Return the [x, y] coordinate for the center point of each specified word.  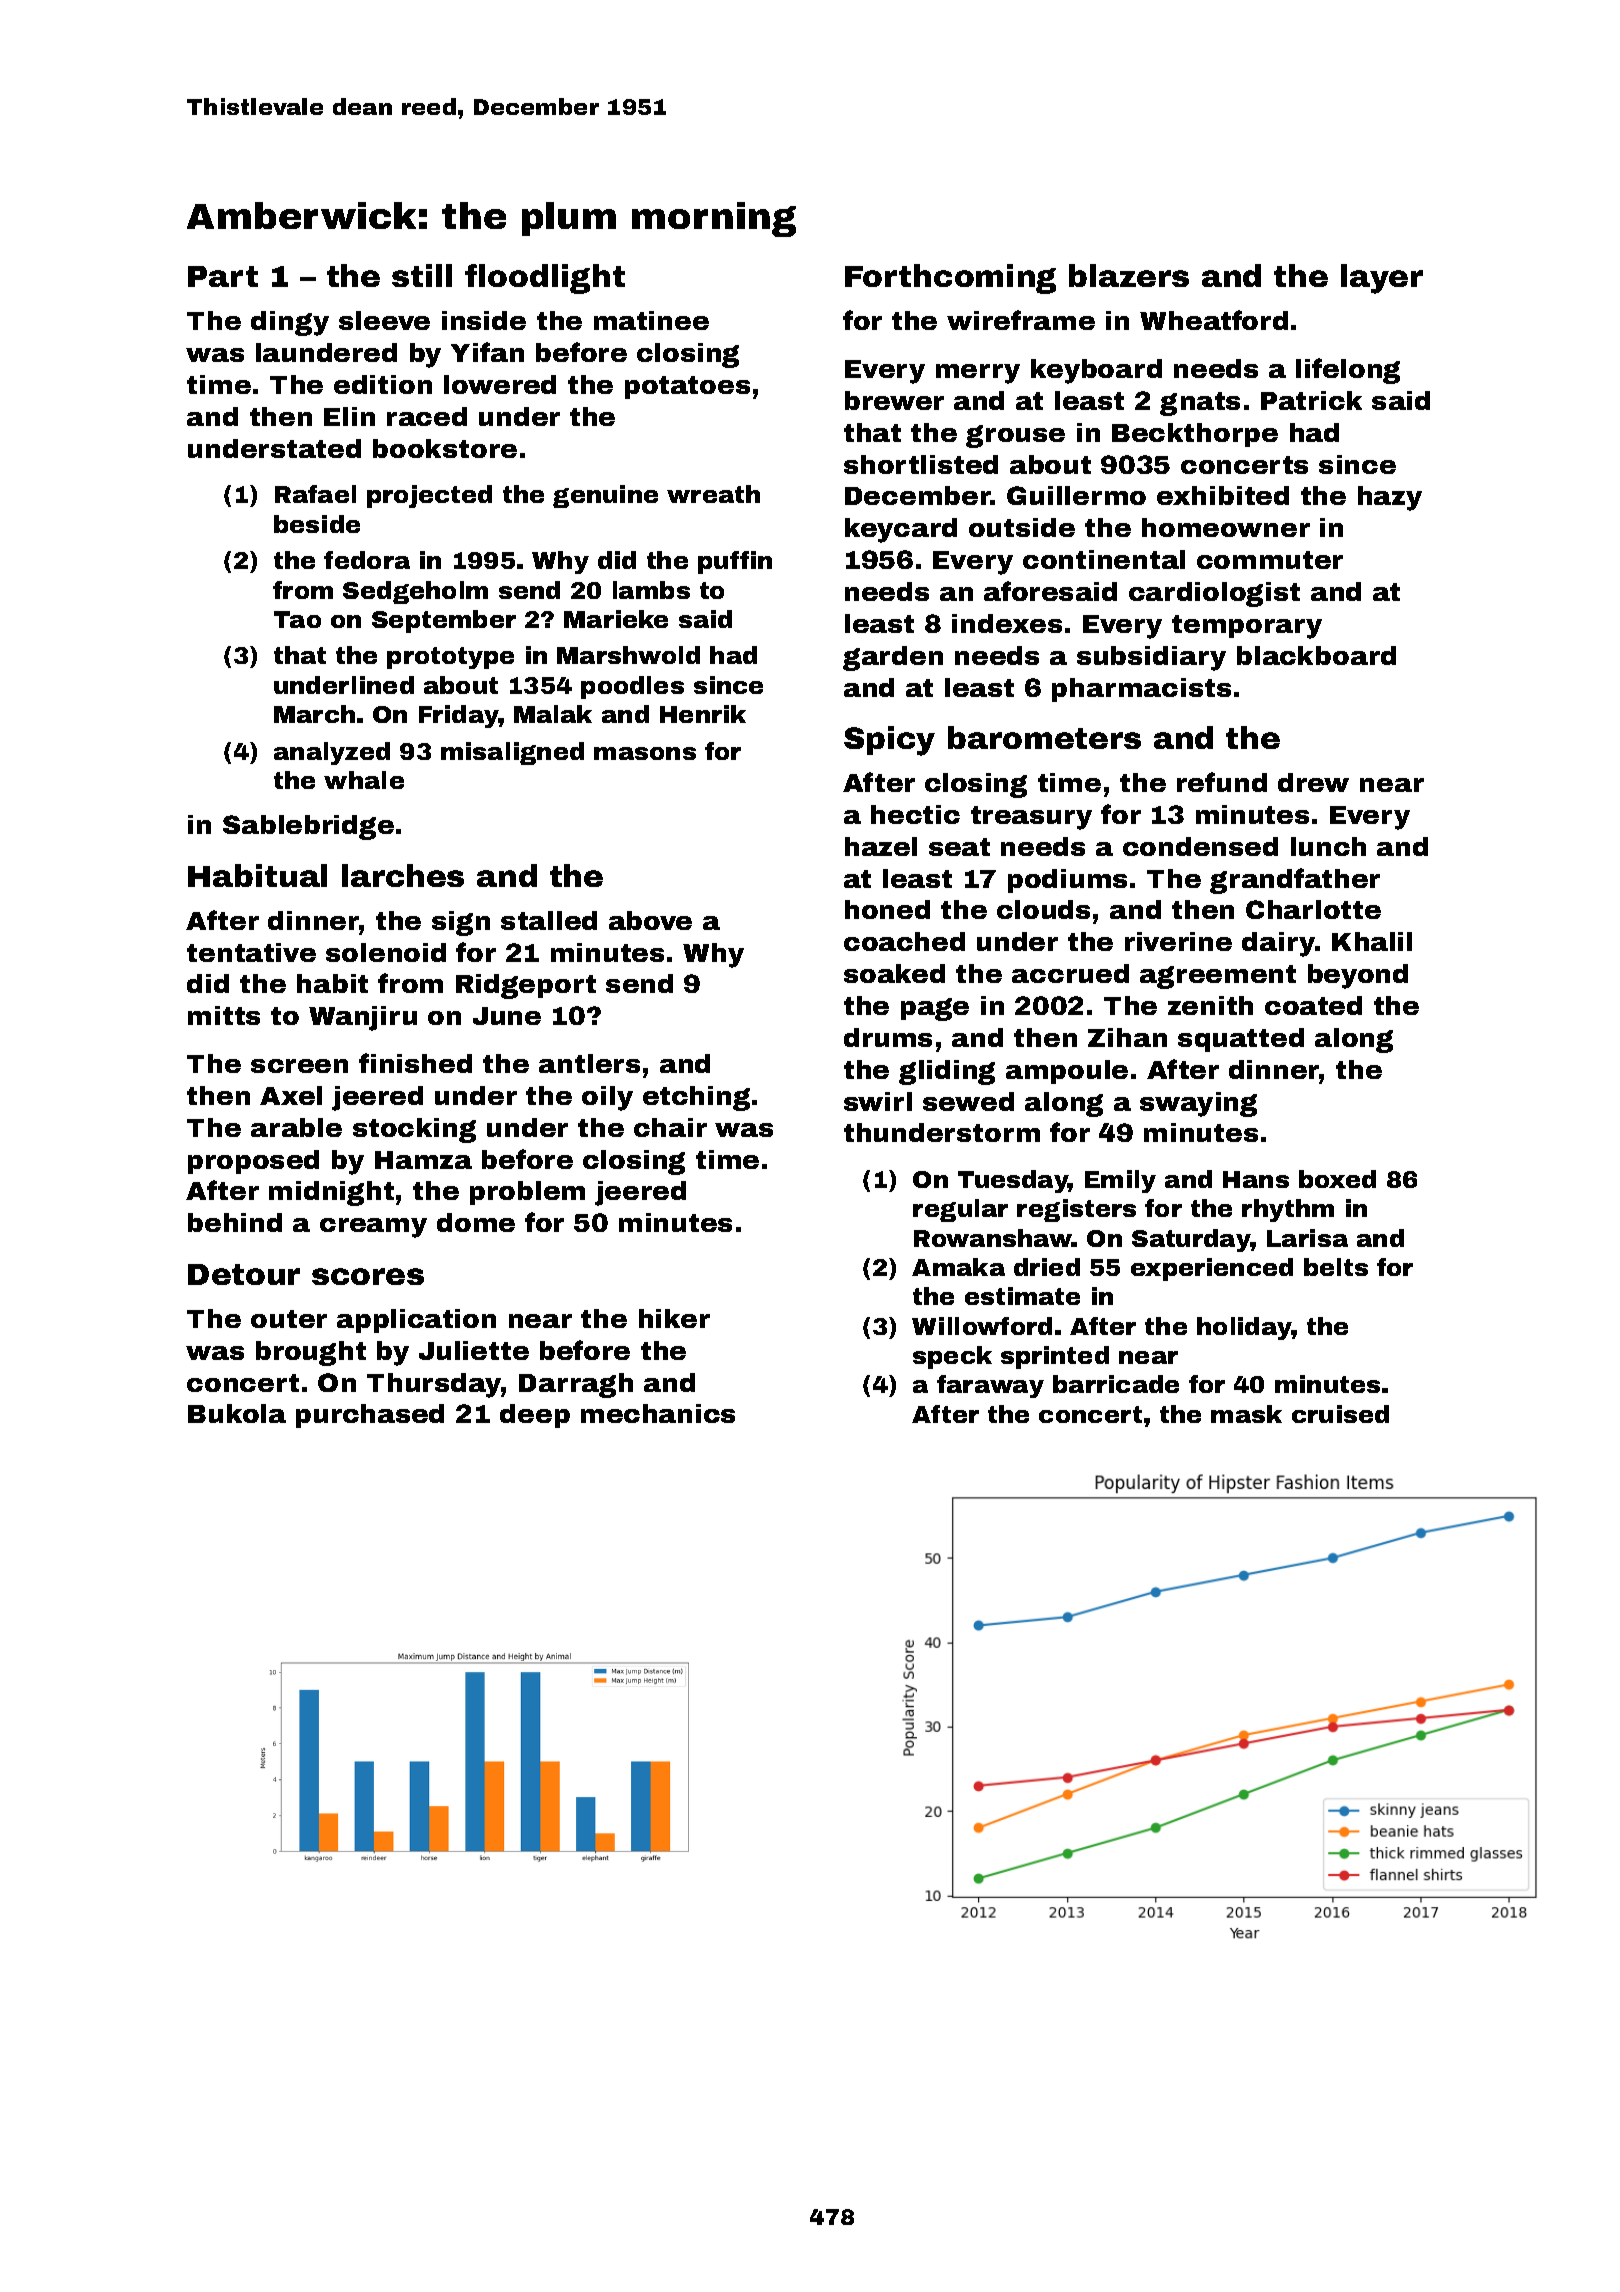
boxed [1337, 1179]
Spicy [889, 741]
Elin [349, 416]
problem [527, 1193]
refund [1222, 782]
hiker [674, 1318]
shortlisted [921, 464]
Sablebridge [308, 827]
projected [429, 496]
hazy [1390, 498]
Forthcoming [950, 279]
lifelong [1348, 371]
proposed [253, 1162]
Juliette [474, 1350]
